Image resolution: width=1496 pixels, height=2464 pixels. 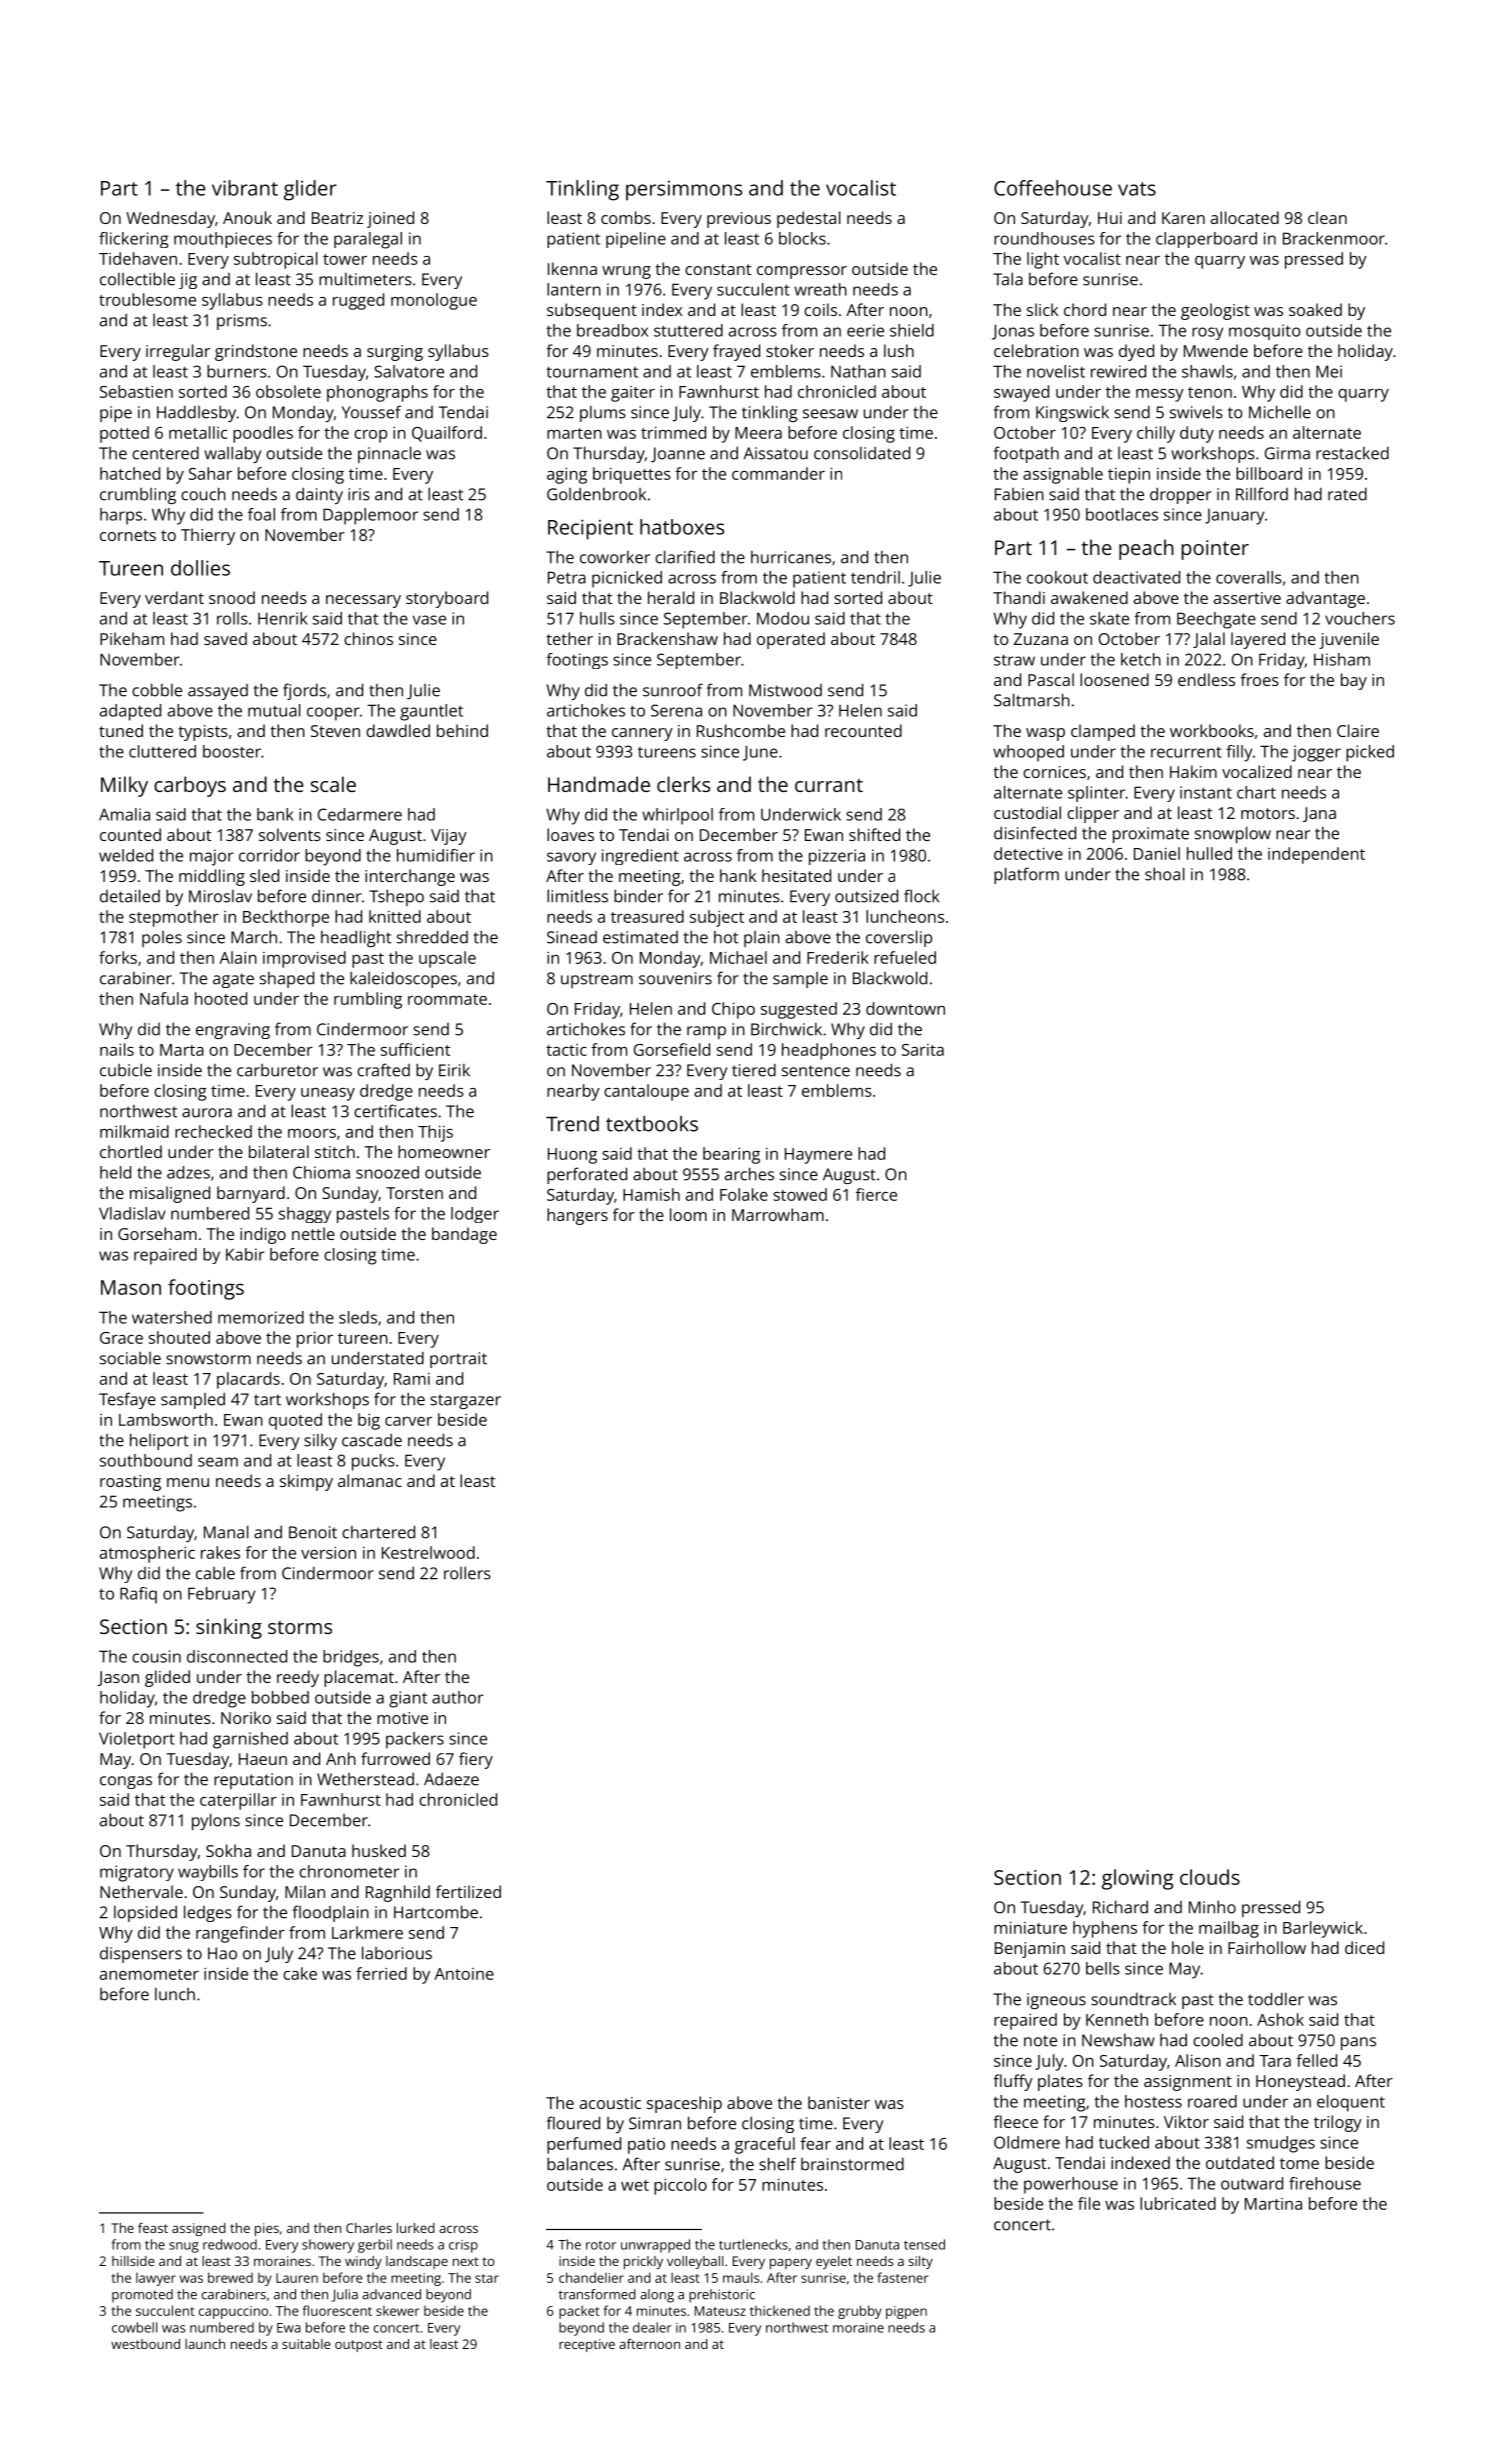 What do you see at coordinates (458, 1697) in the image?
I see `author` at bounding box center [458, 1697].
